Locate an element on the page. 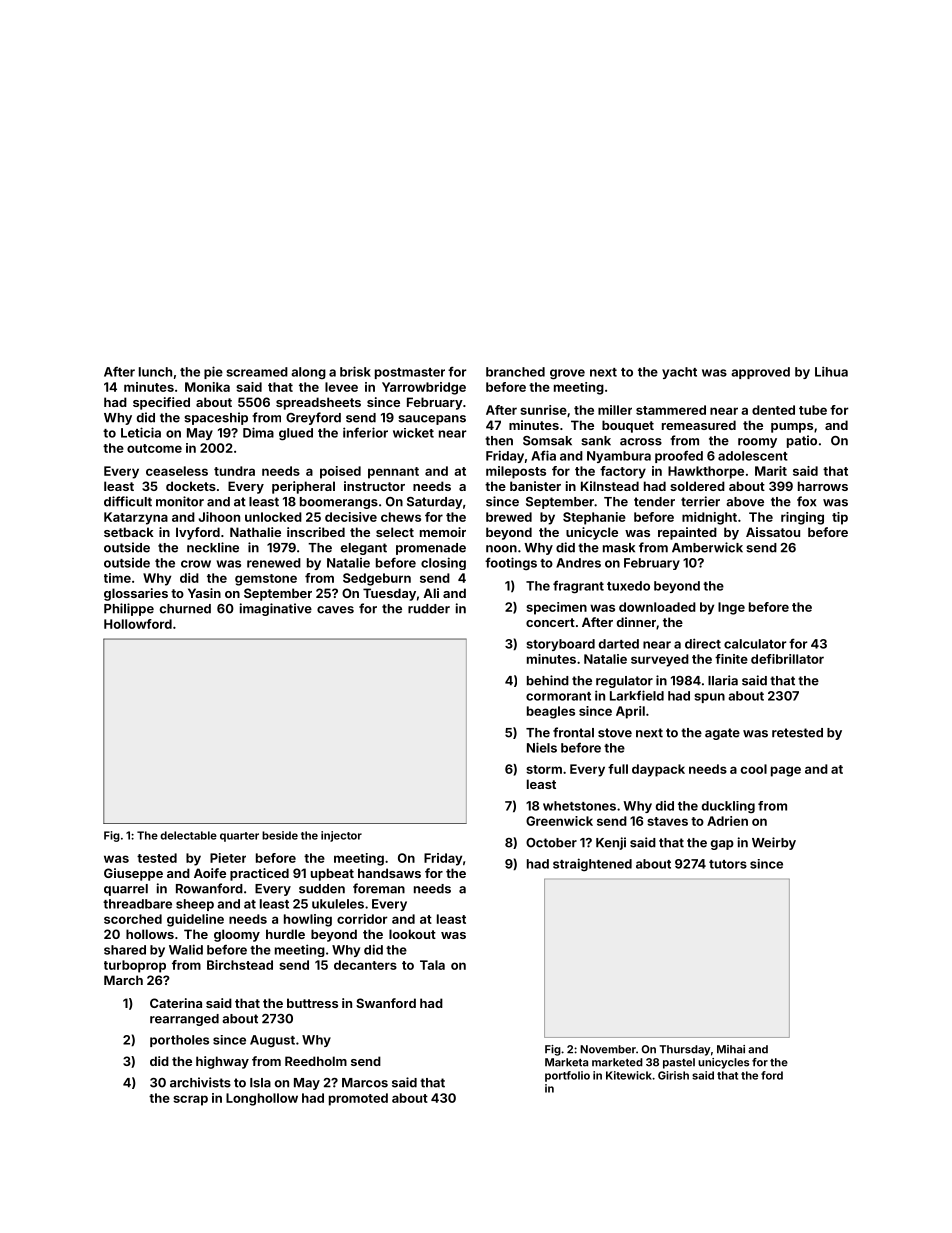  then is located at coordinates (499, 441).
